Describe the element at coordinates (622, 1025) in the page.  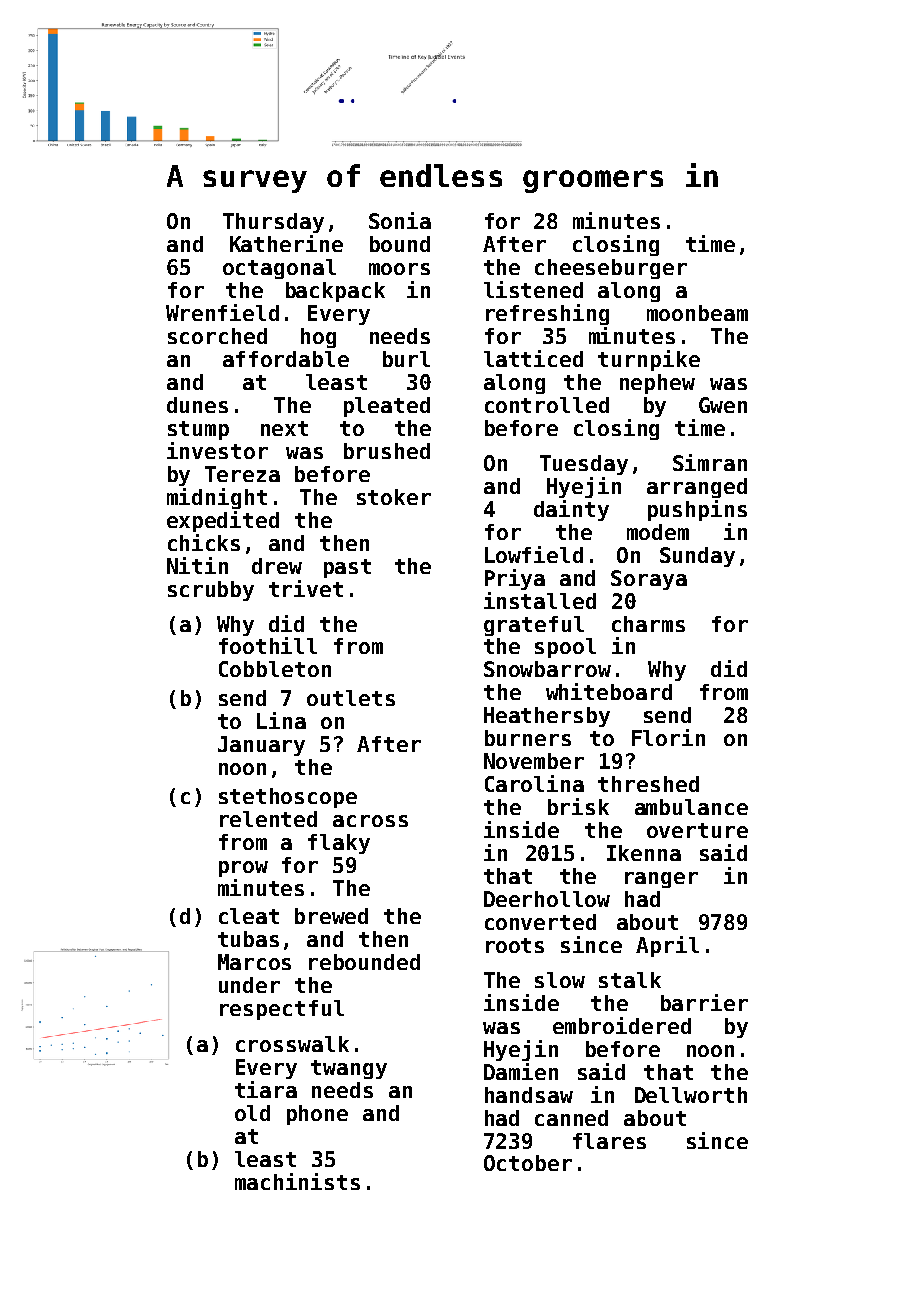
I see `embroidered` at that location.
